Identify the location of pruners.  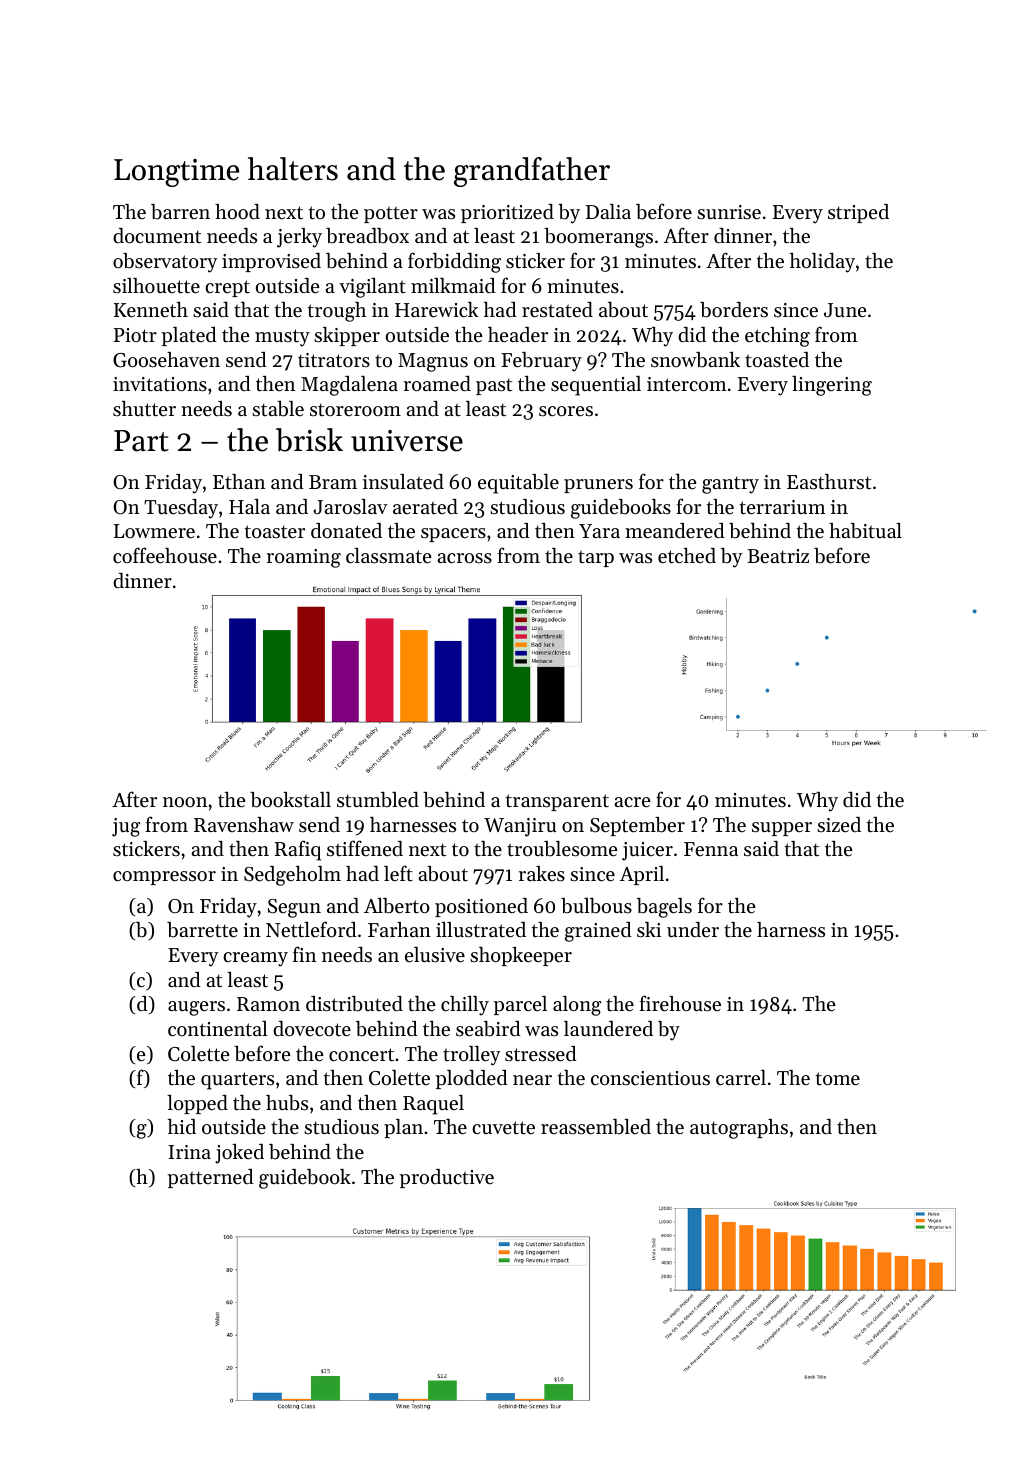
(598, 486).
